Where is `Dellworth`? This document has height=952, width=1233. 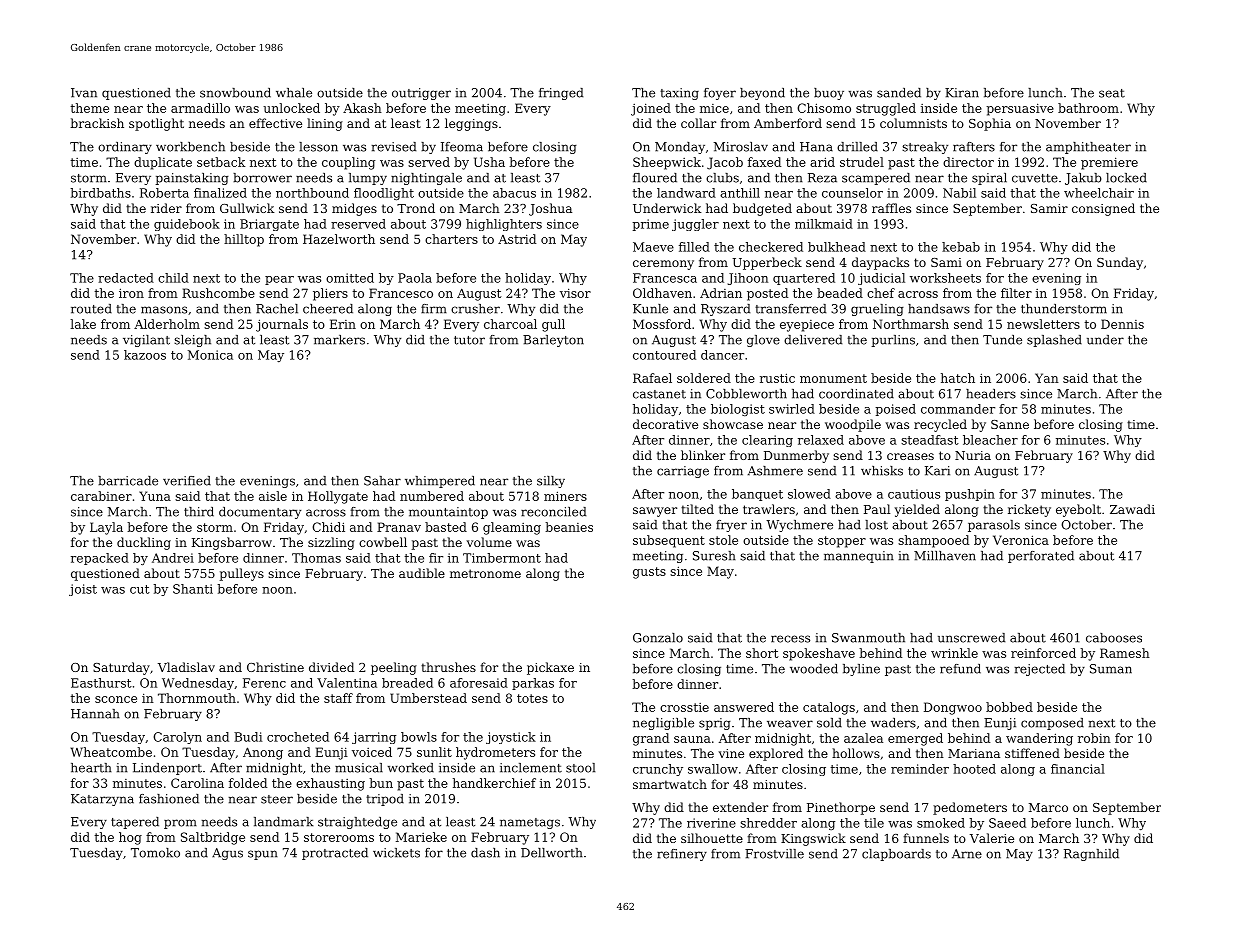 Dellworth is located at coordinates (552, 853).
